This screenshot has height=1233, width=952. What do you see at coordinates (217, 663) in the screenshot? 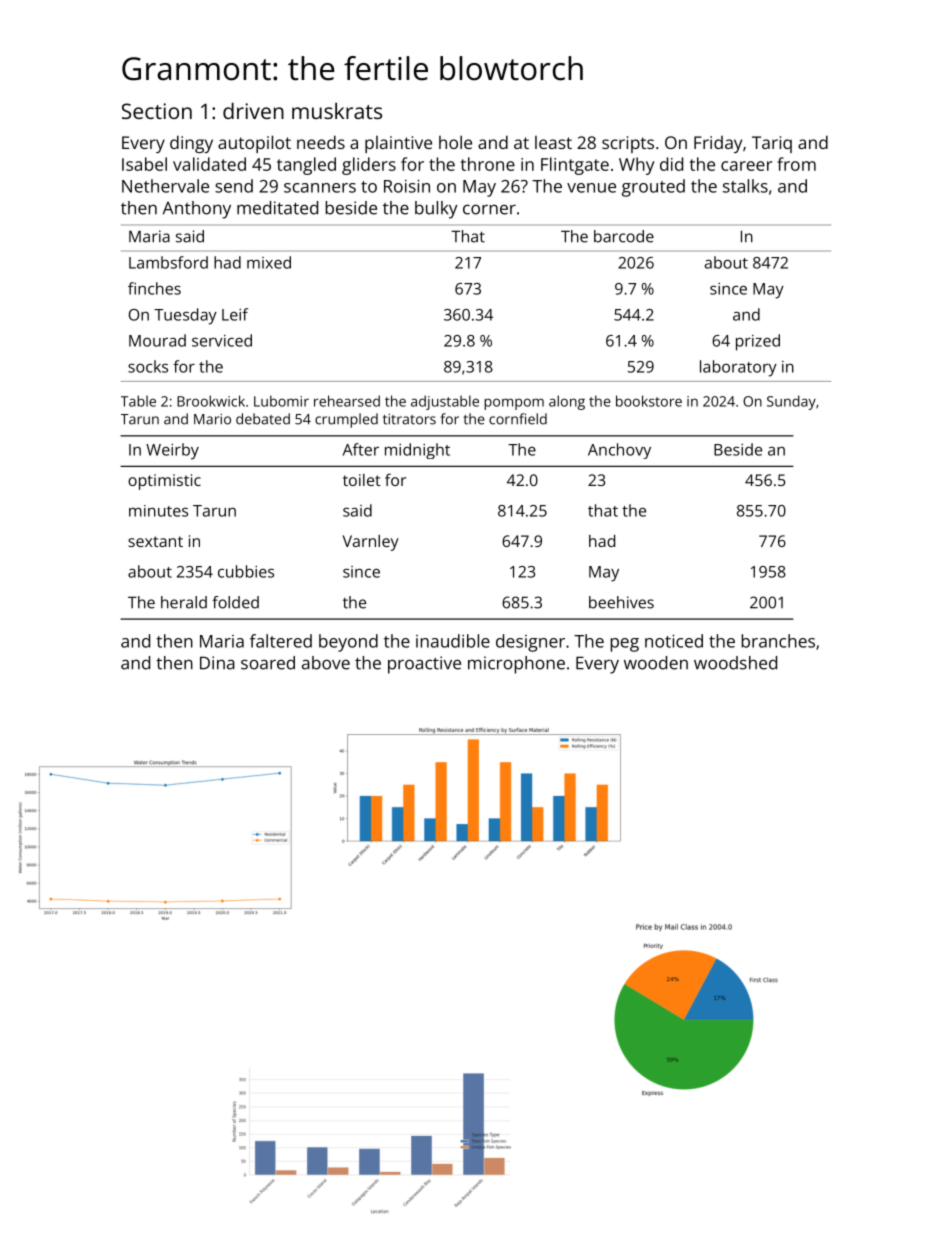
I see `Dina` at bounding box center [217, 663].
